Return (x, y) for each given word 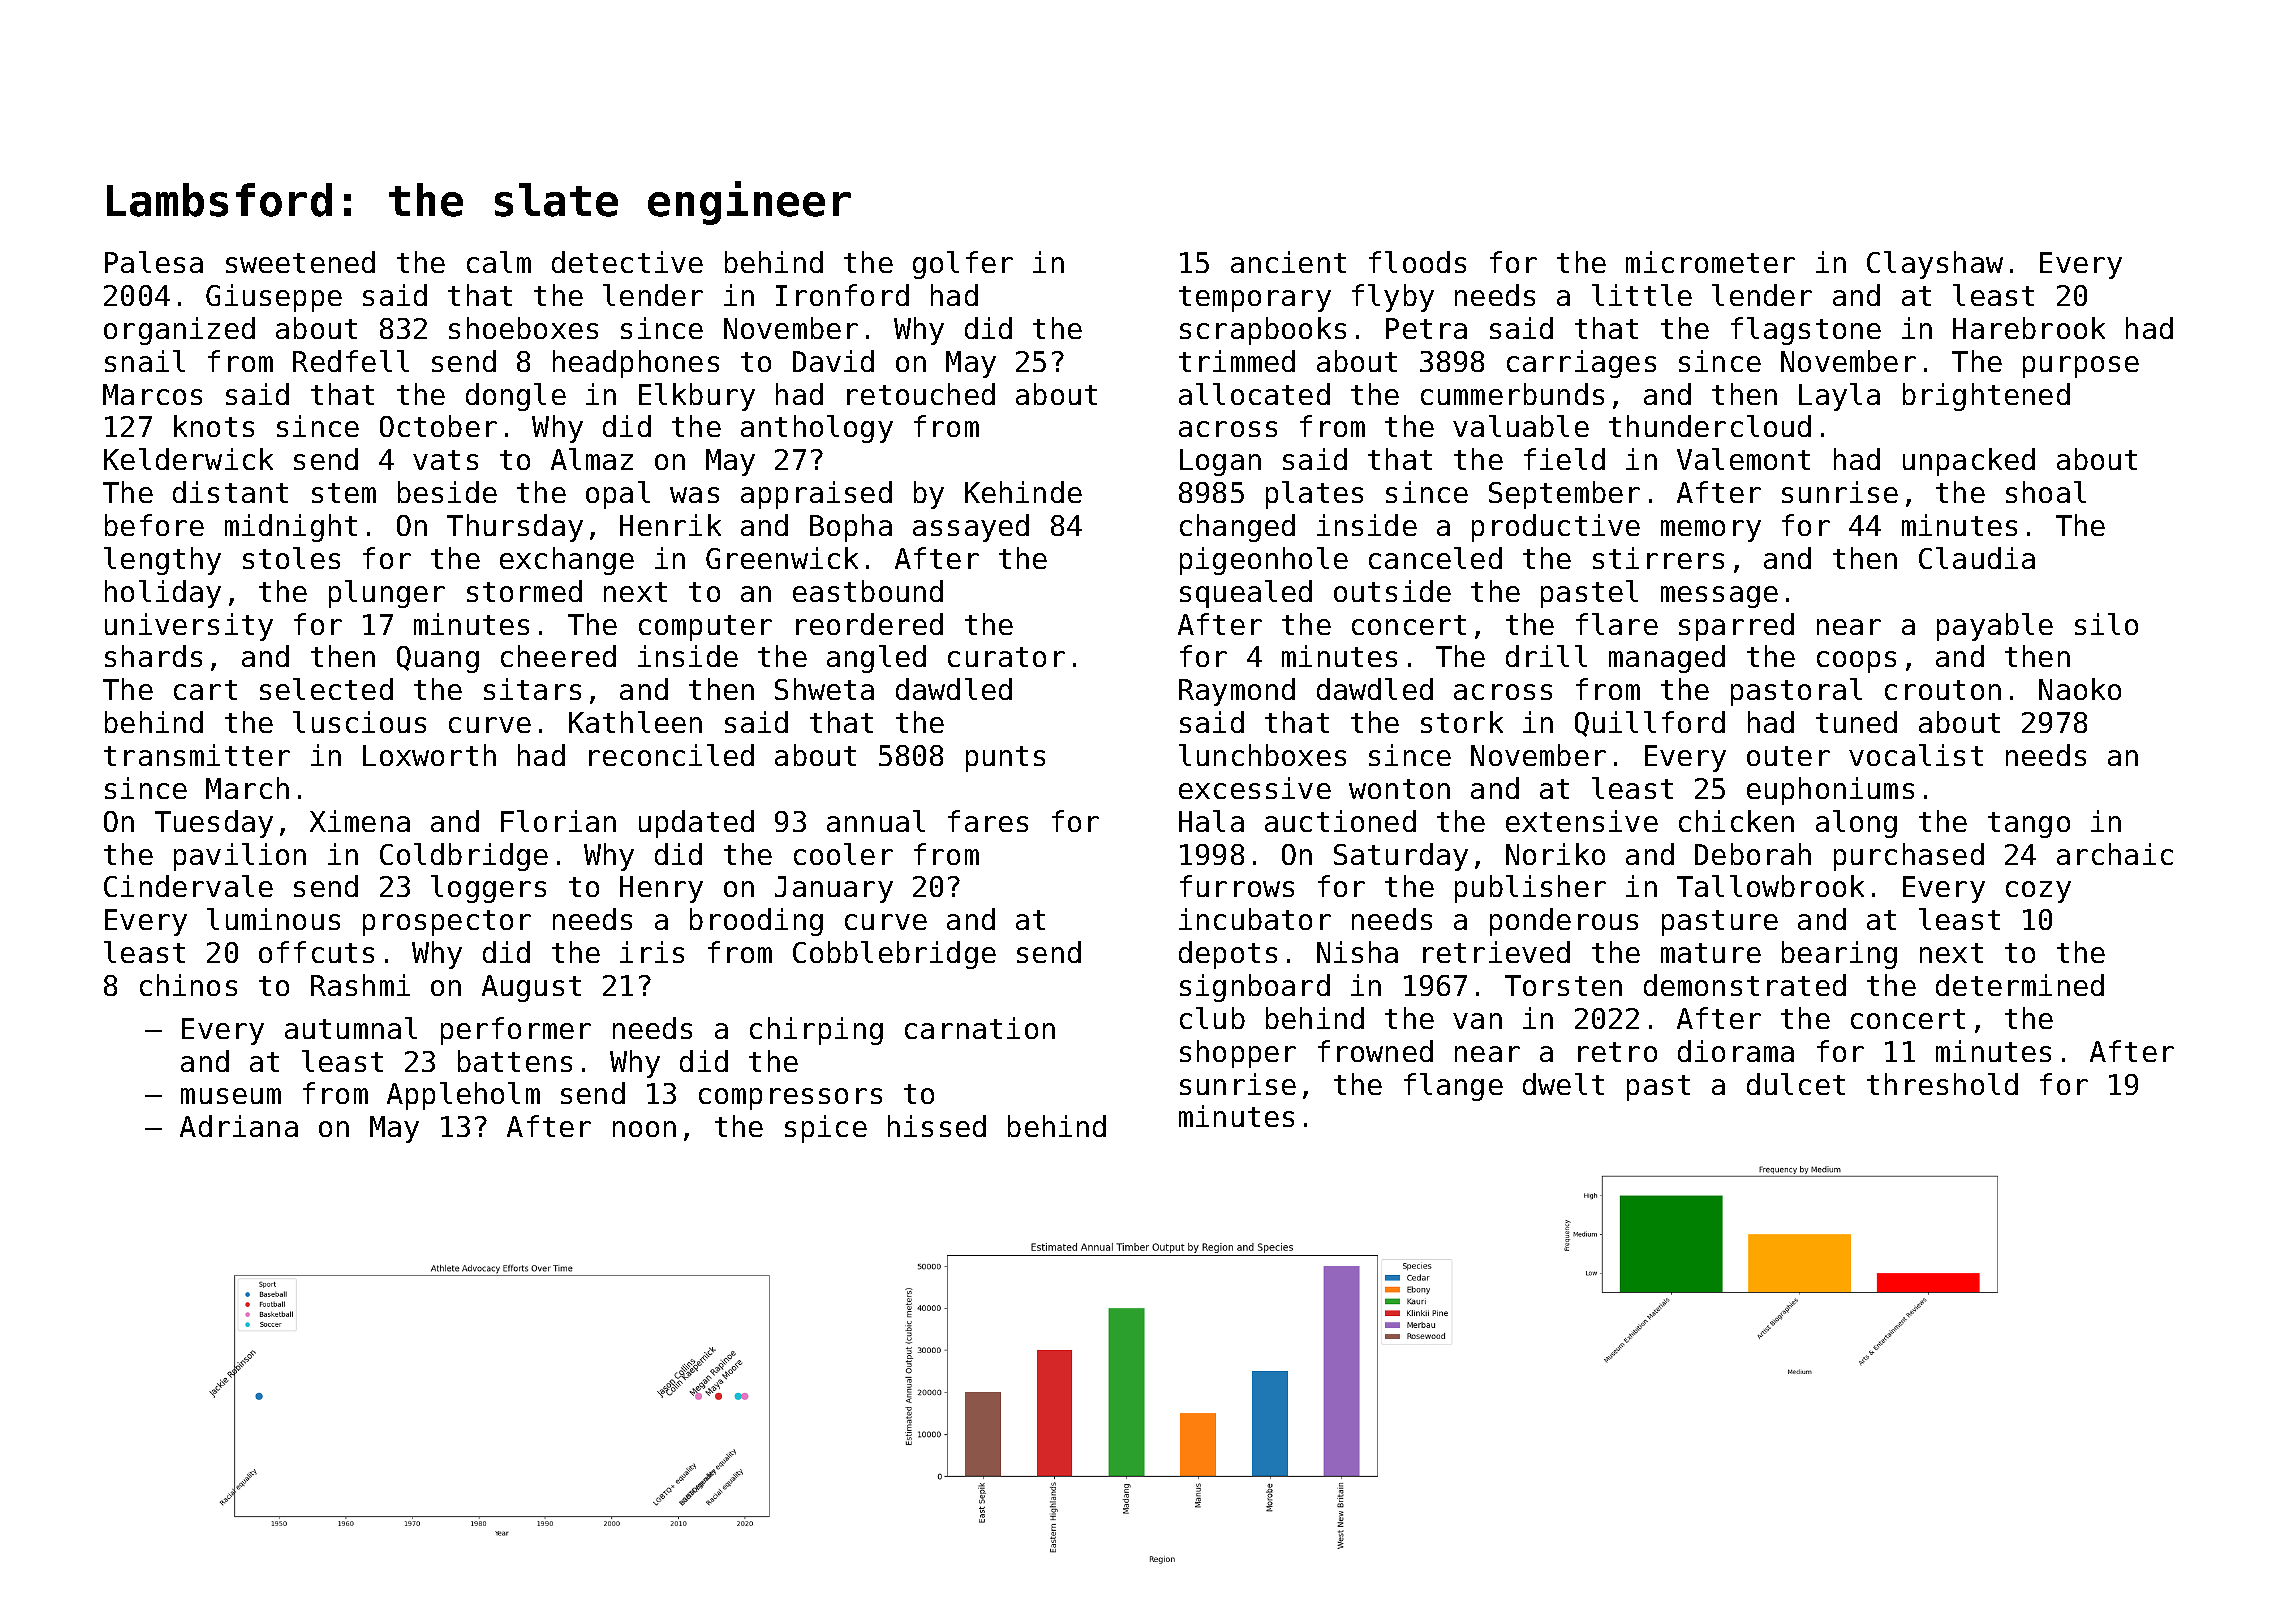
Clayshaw (1935, 265)
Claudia (1977, 558)
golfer (963, 265)
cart (205, 690)
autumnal (351, 1028)
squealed (1246, 594)
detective (627, 262)
